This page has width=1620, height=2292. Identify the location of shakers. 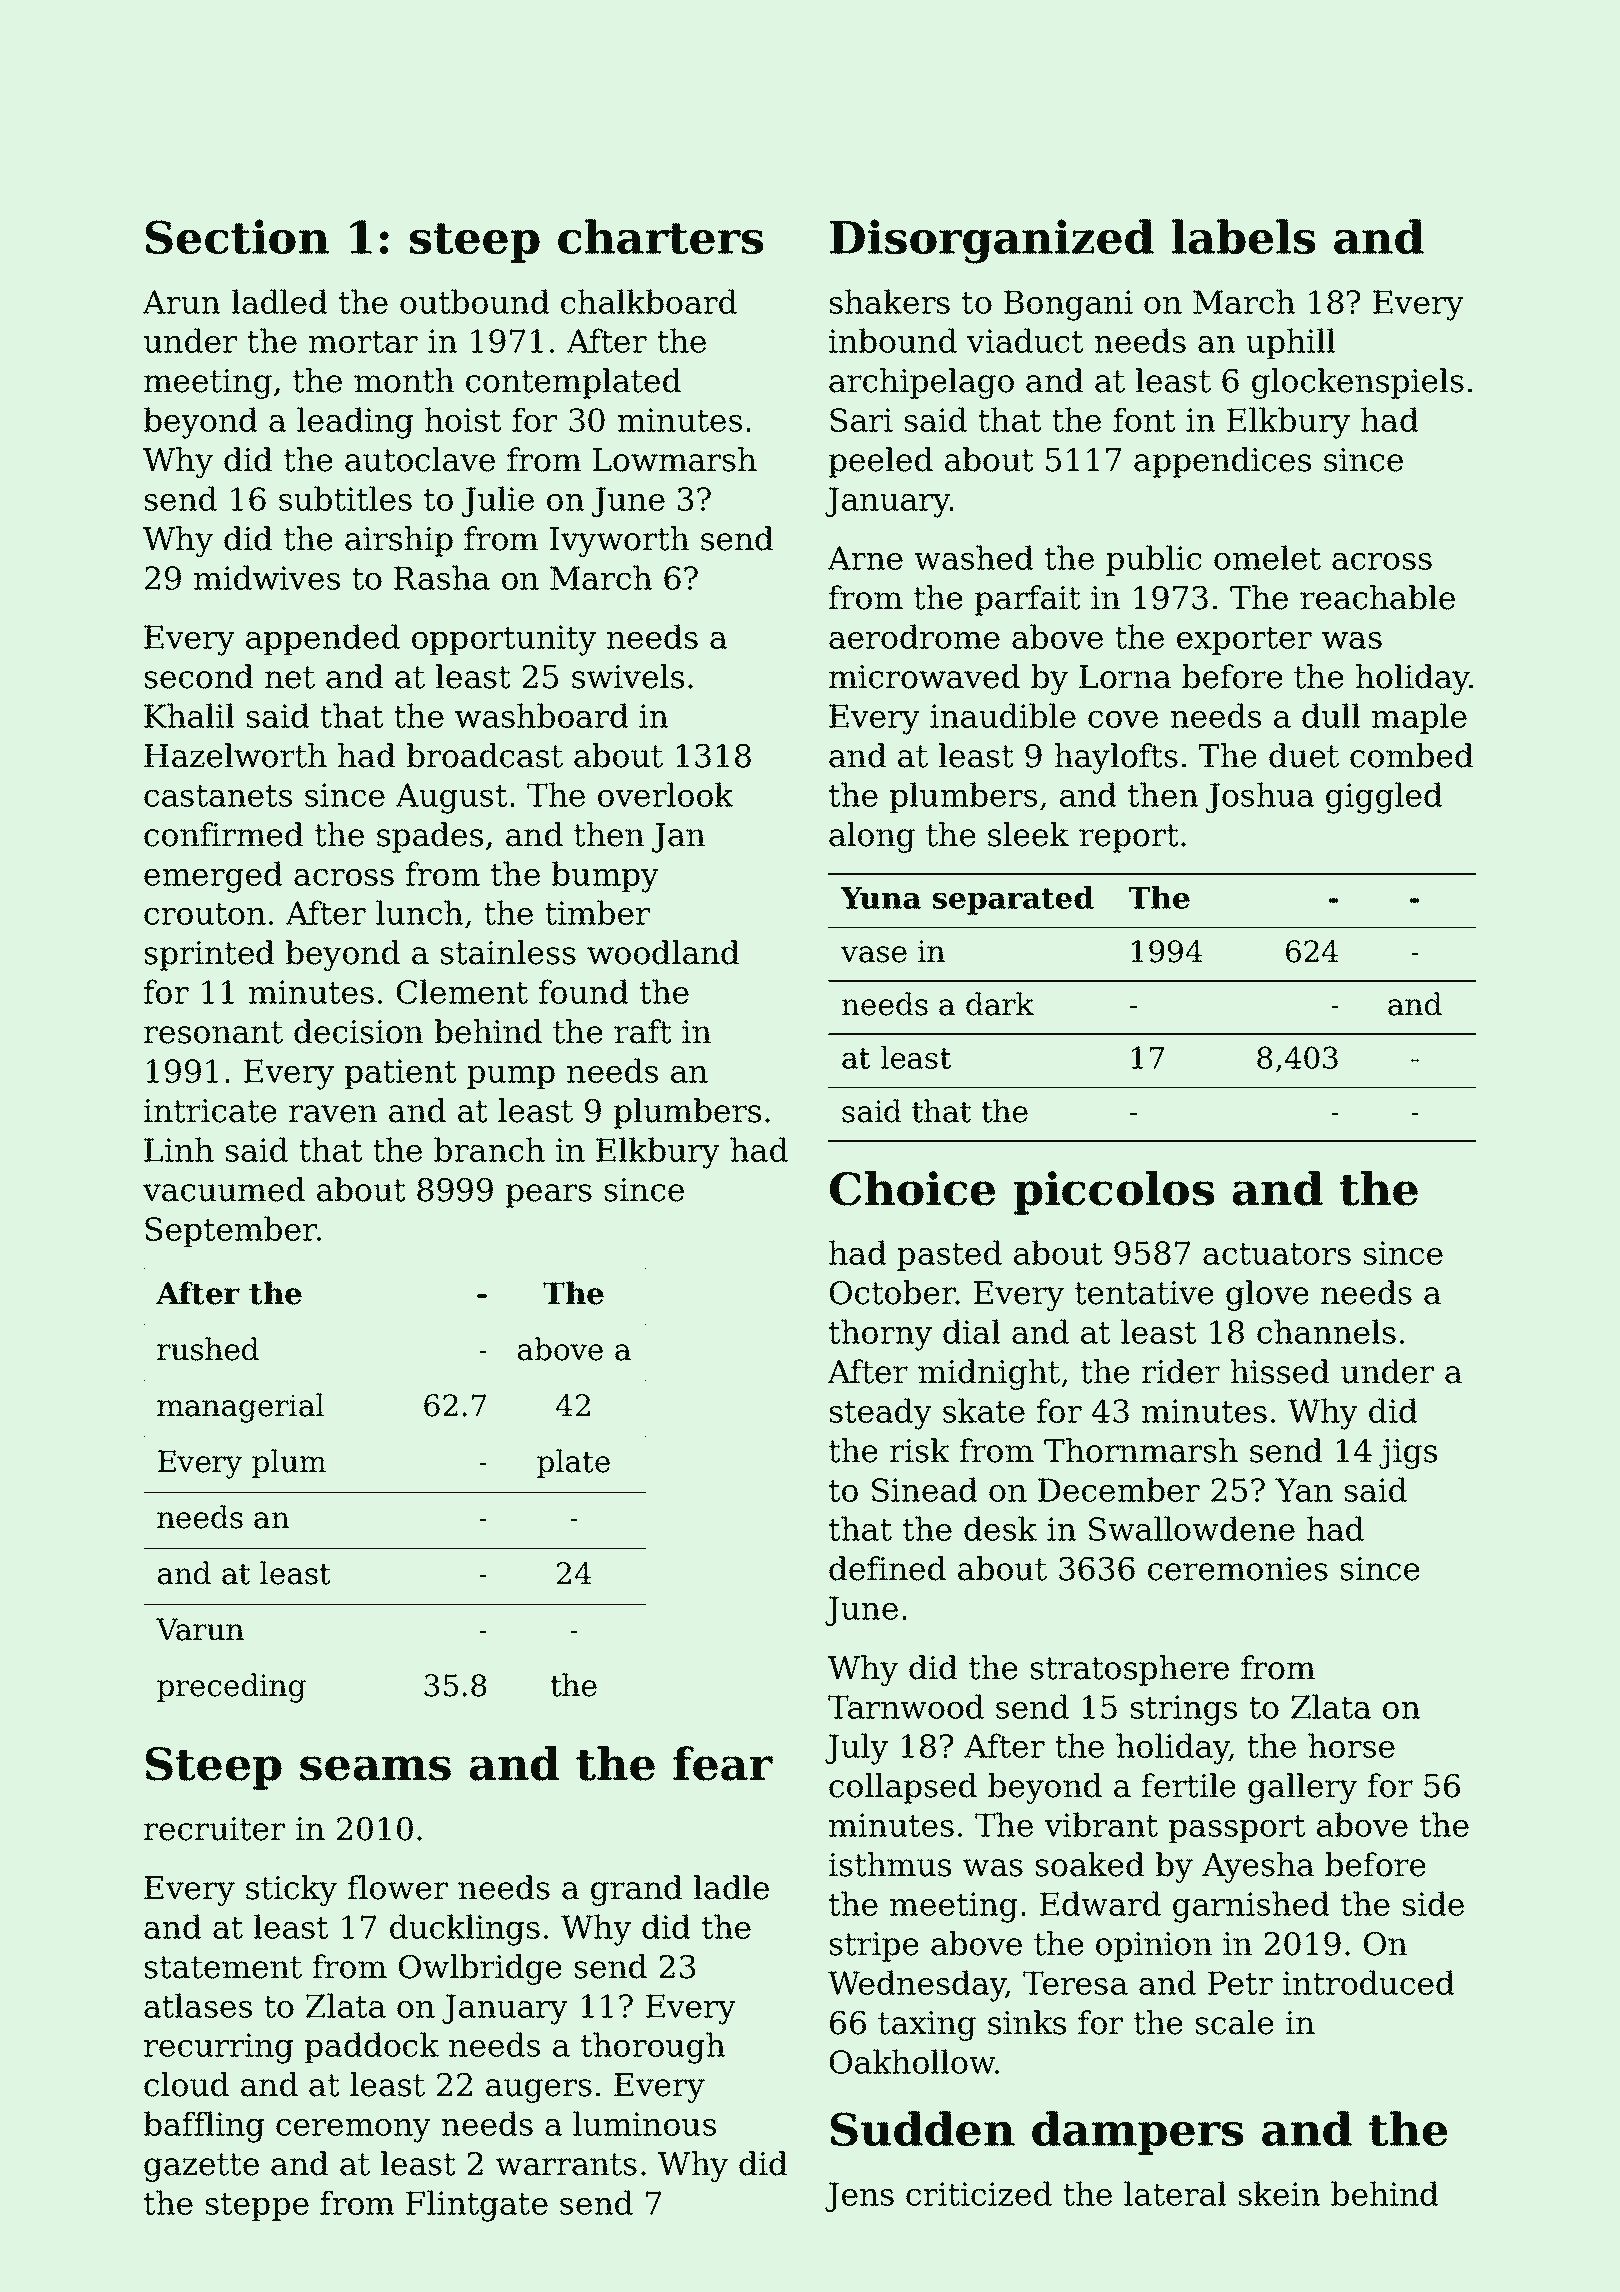
(890, 301).
